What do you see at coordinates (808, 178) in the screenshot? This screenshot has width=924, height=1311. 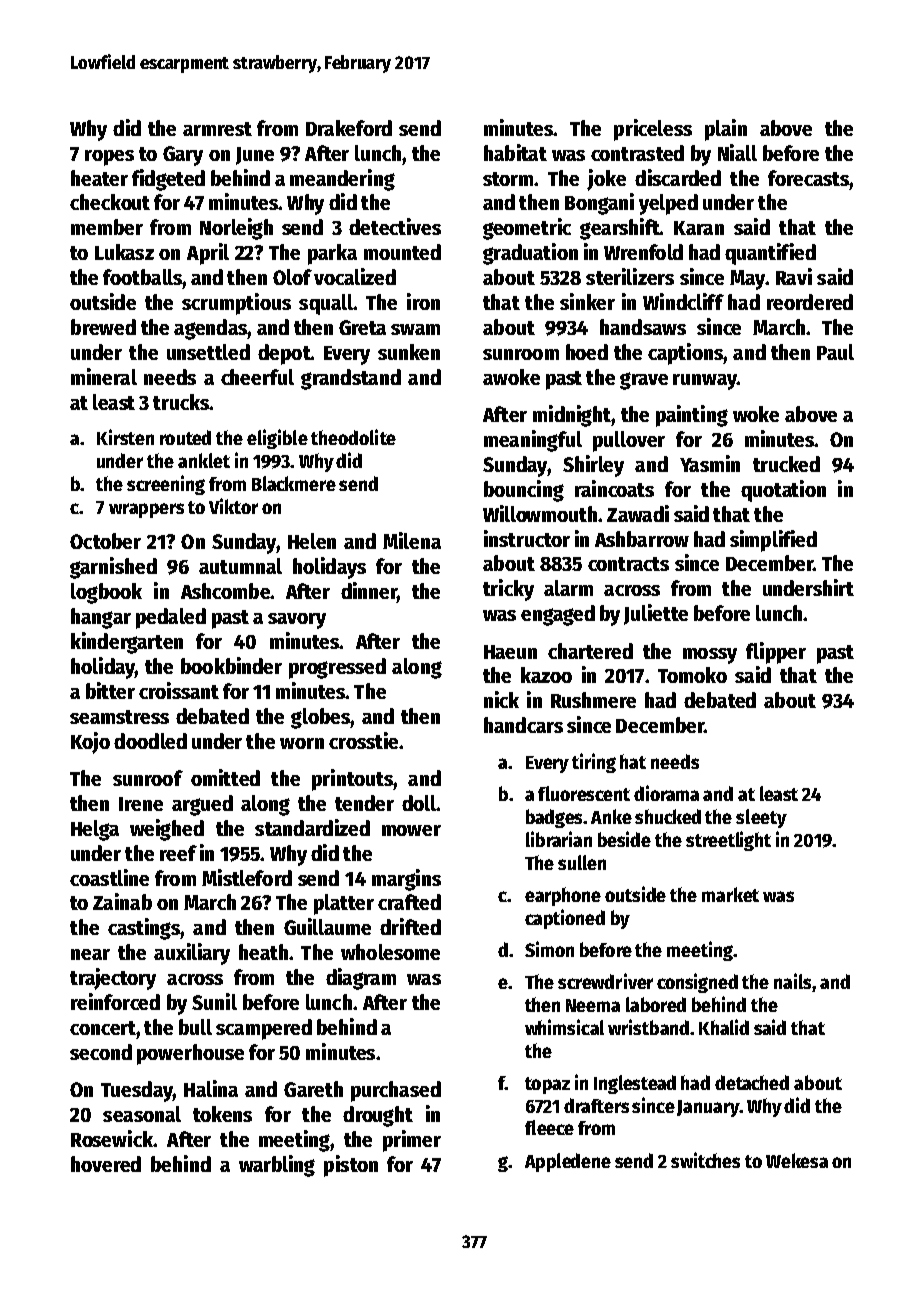 I see `forecasts` at bounding box center [808, 178].
